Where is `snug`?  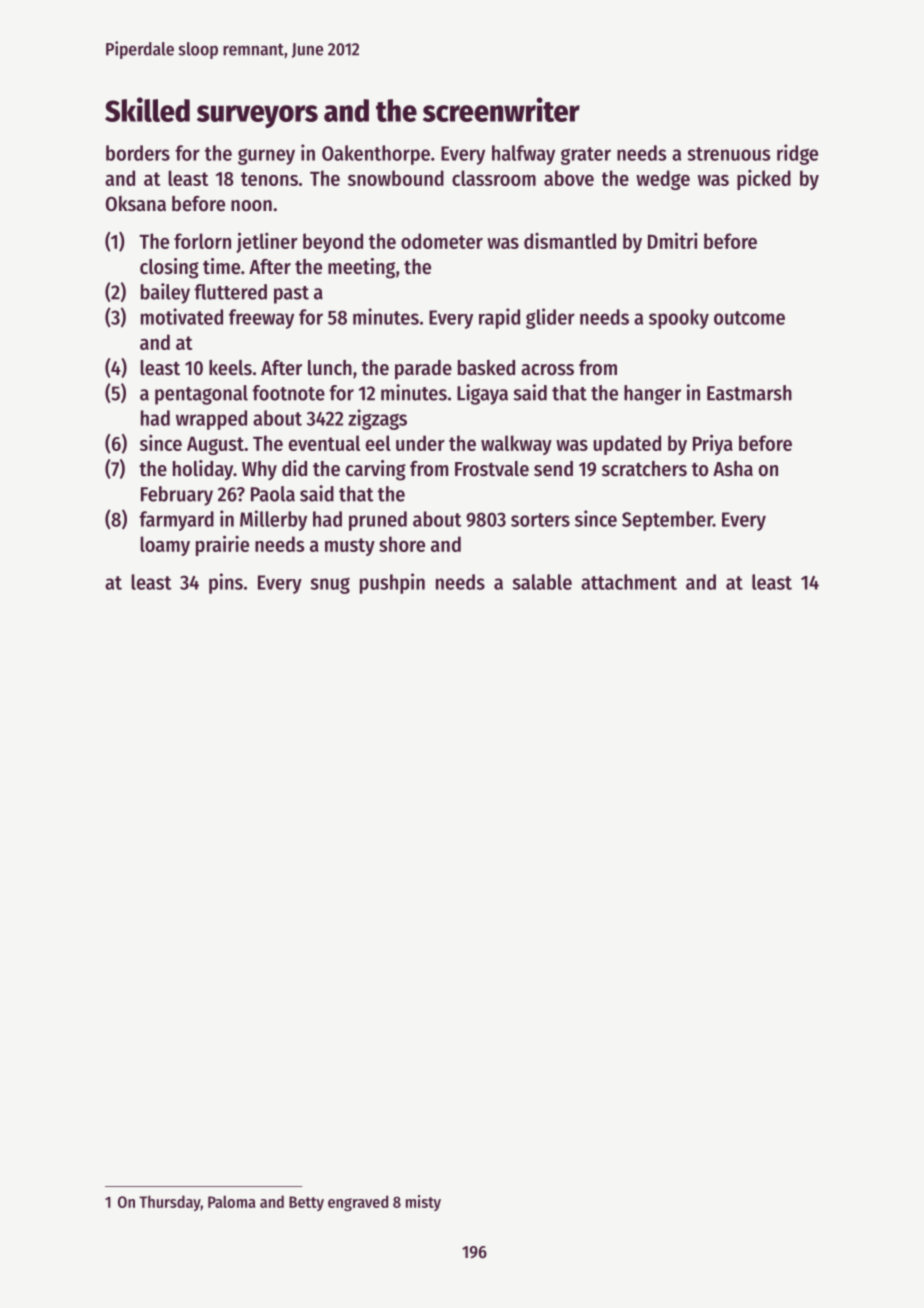 snug is located at coordinates (330, 585).
